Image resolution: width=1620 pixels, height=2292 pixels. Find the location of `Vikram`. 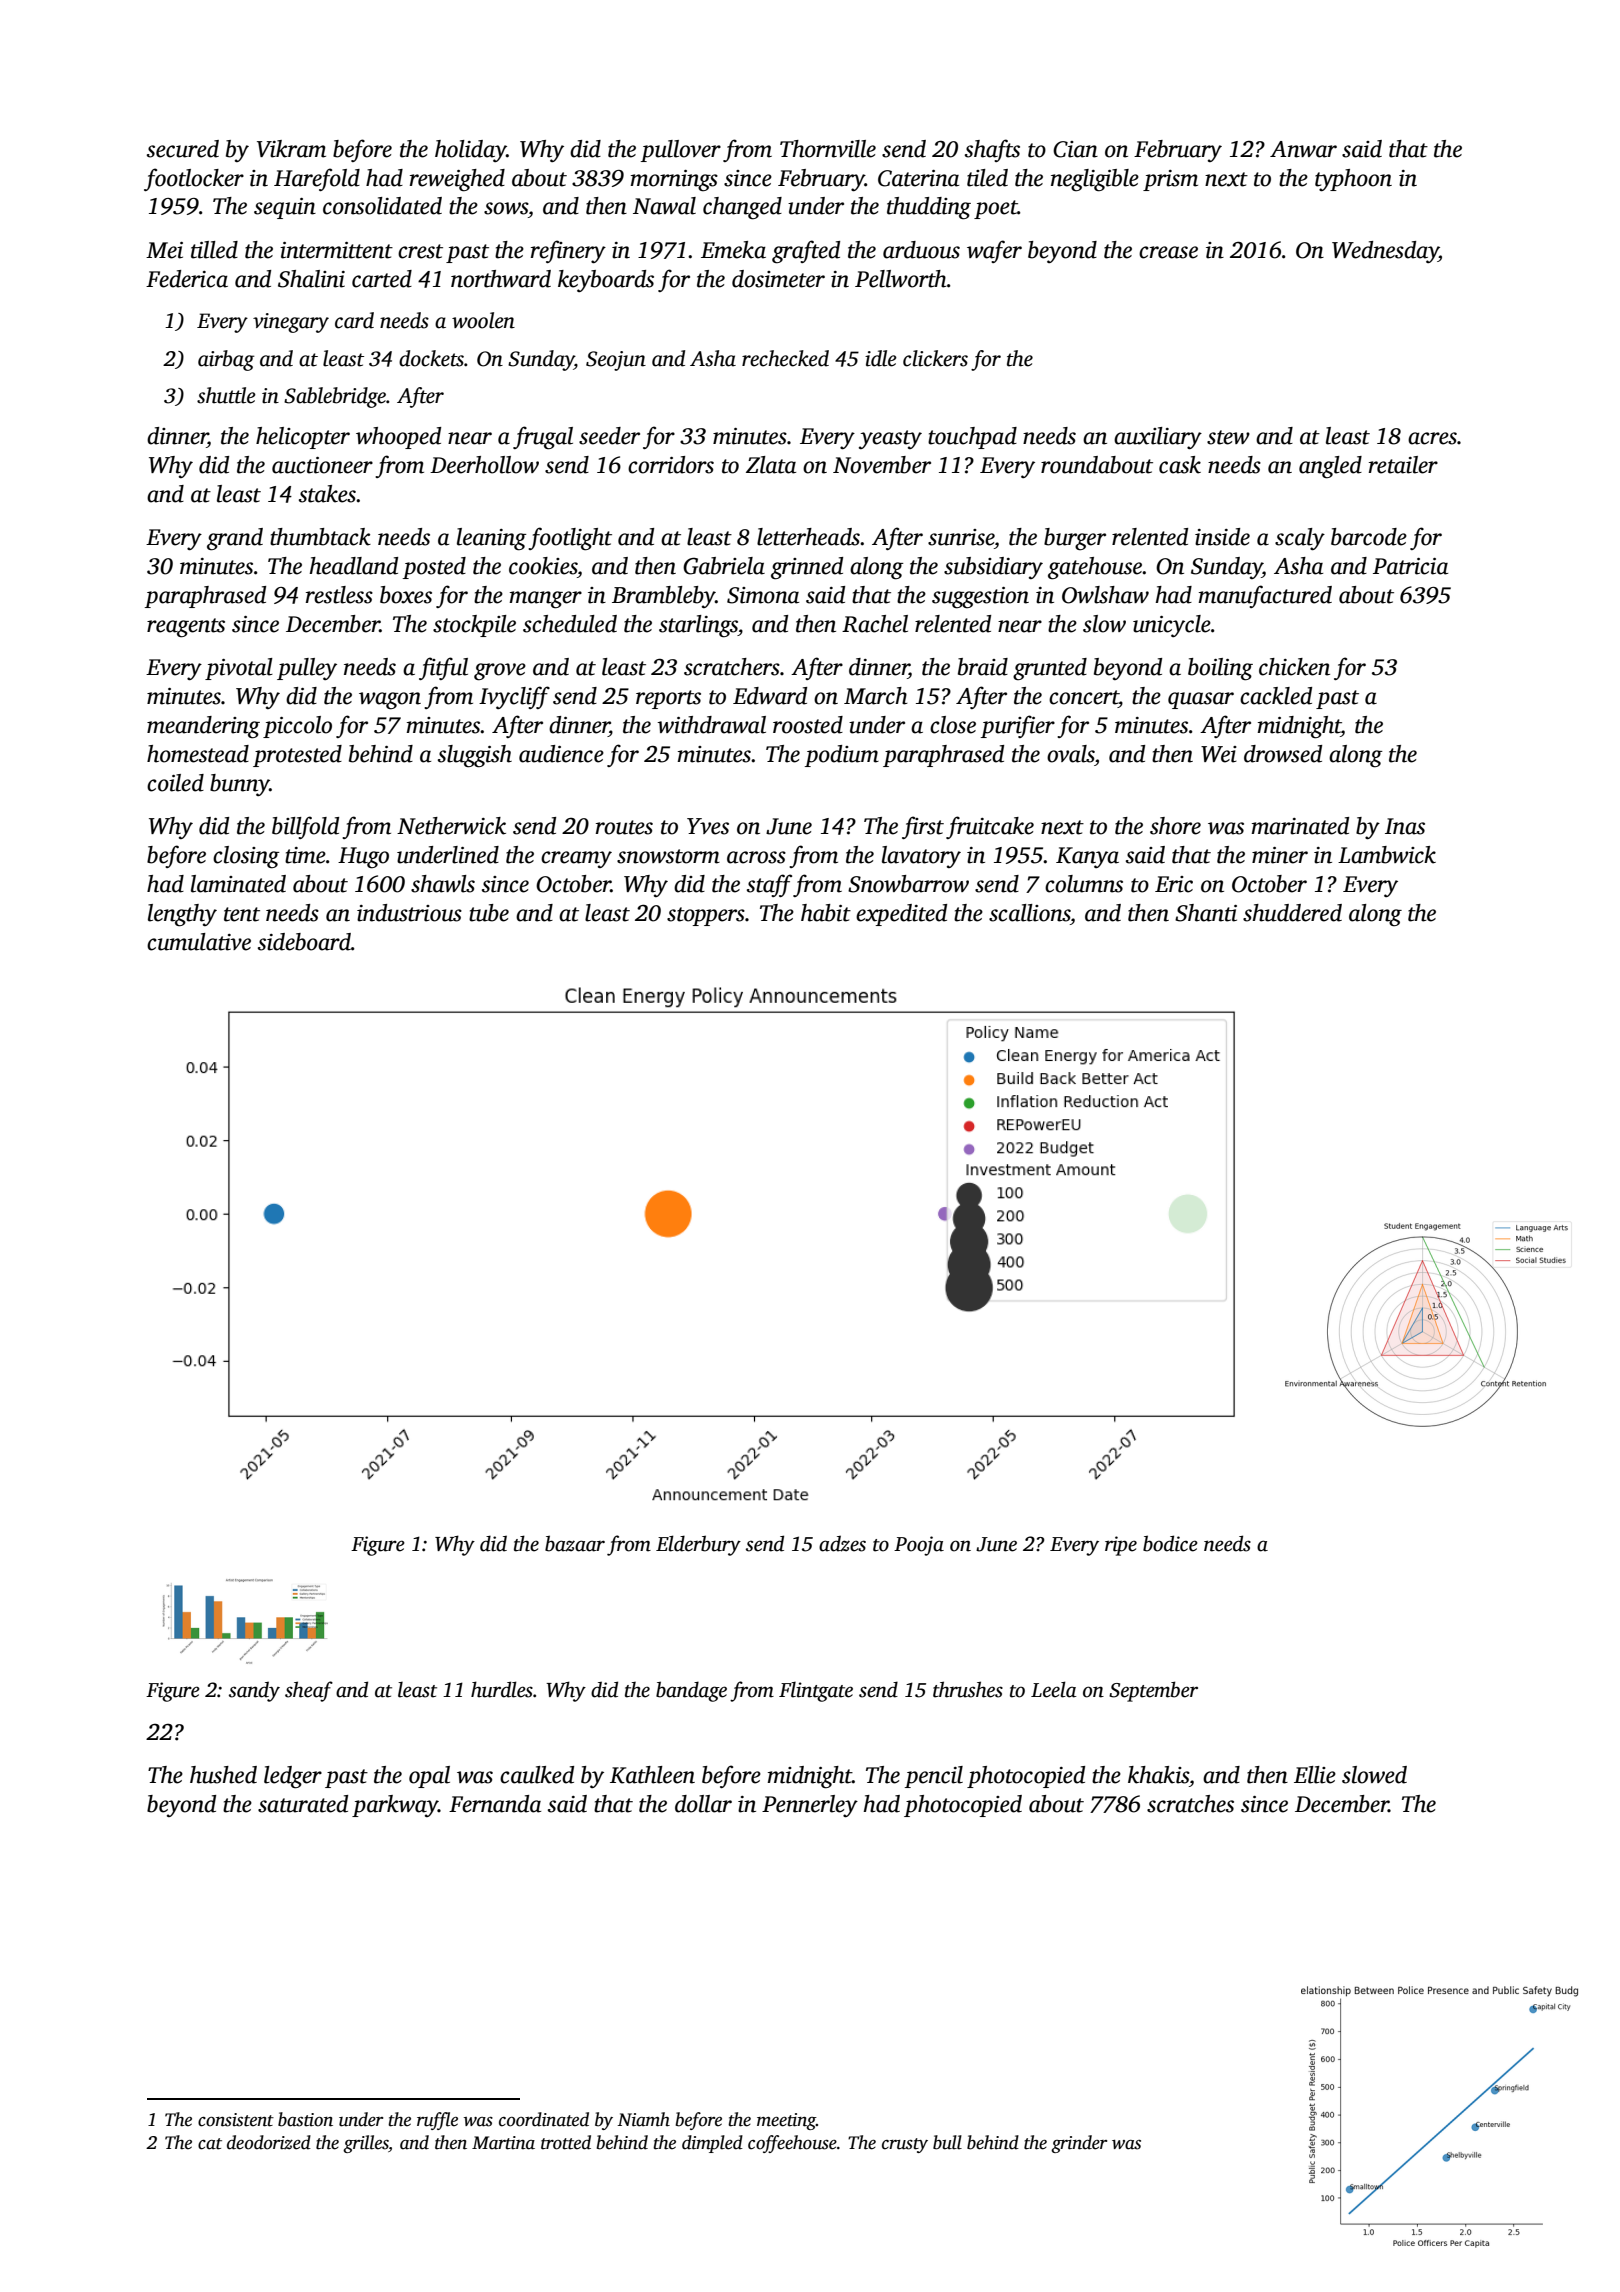

Vikram is located at coordinates (291, 149).
